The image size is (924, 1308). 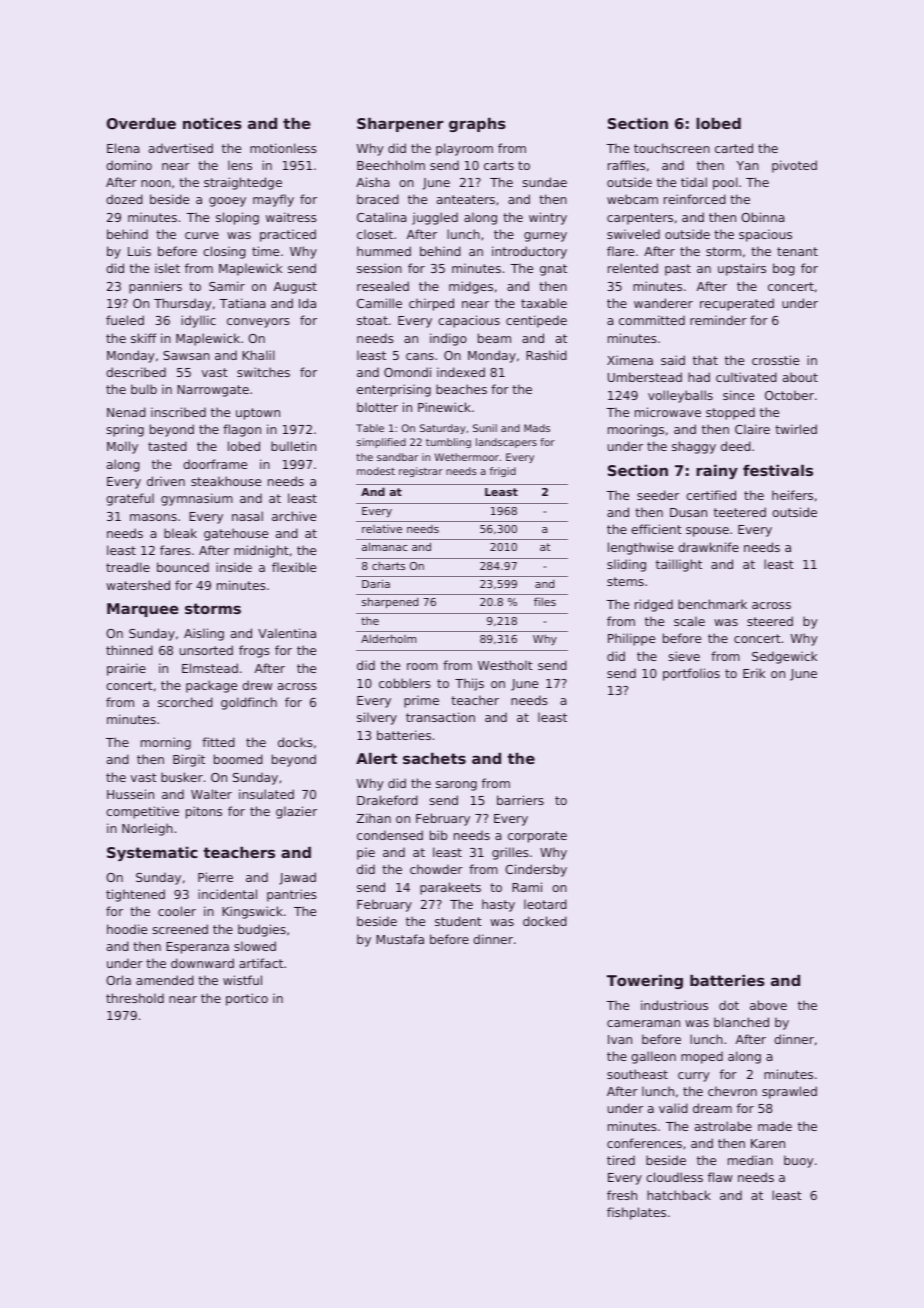 What do you see at coordinates (740, 512) in the screenshot?
I see `teetered` at bounding box center [740, 512].
